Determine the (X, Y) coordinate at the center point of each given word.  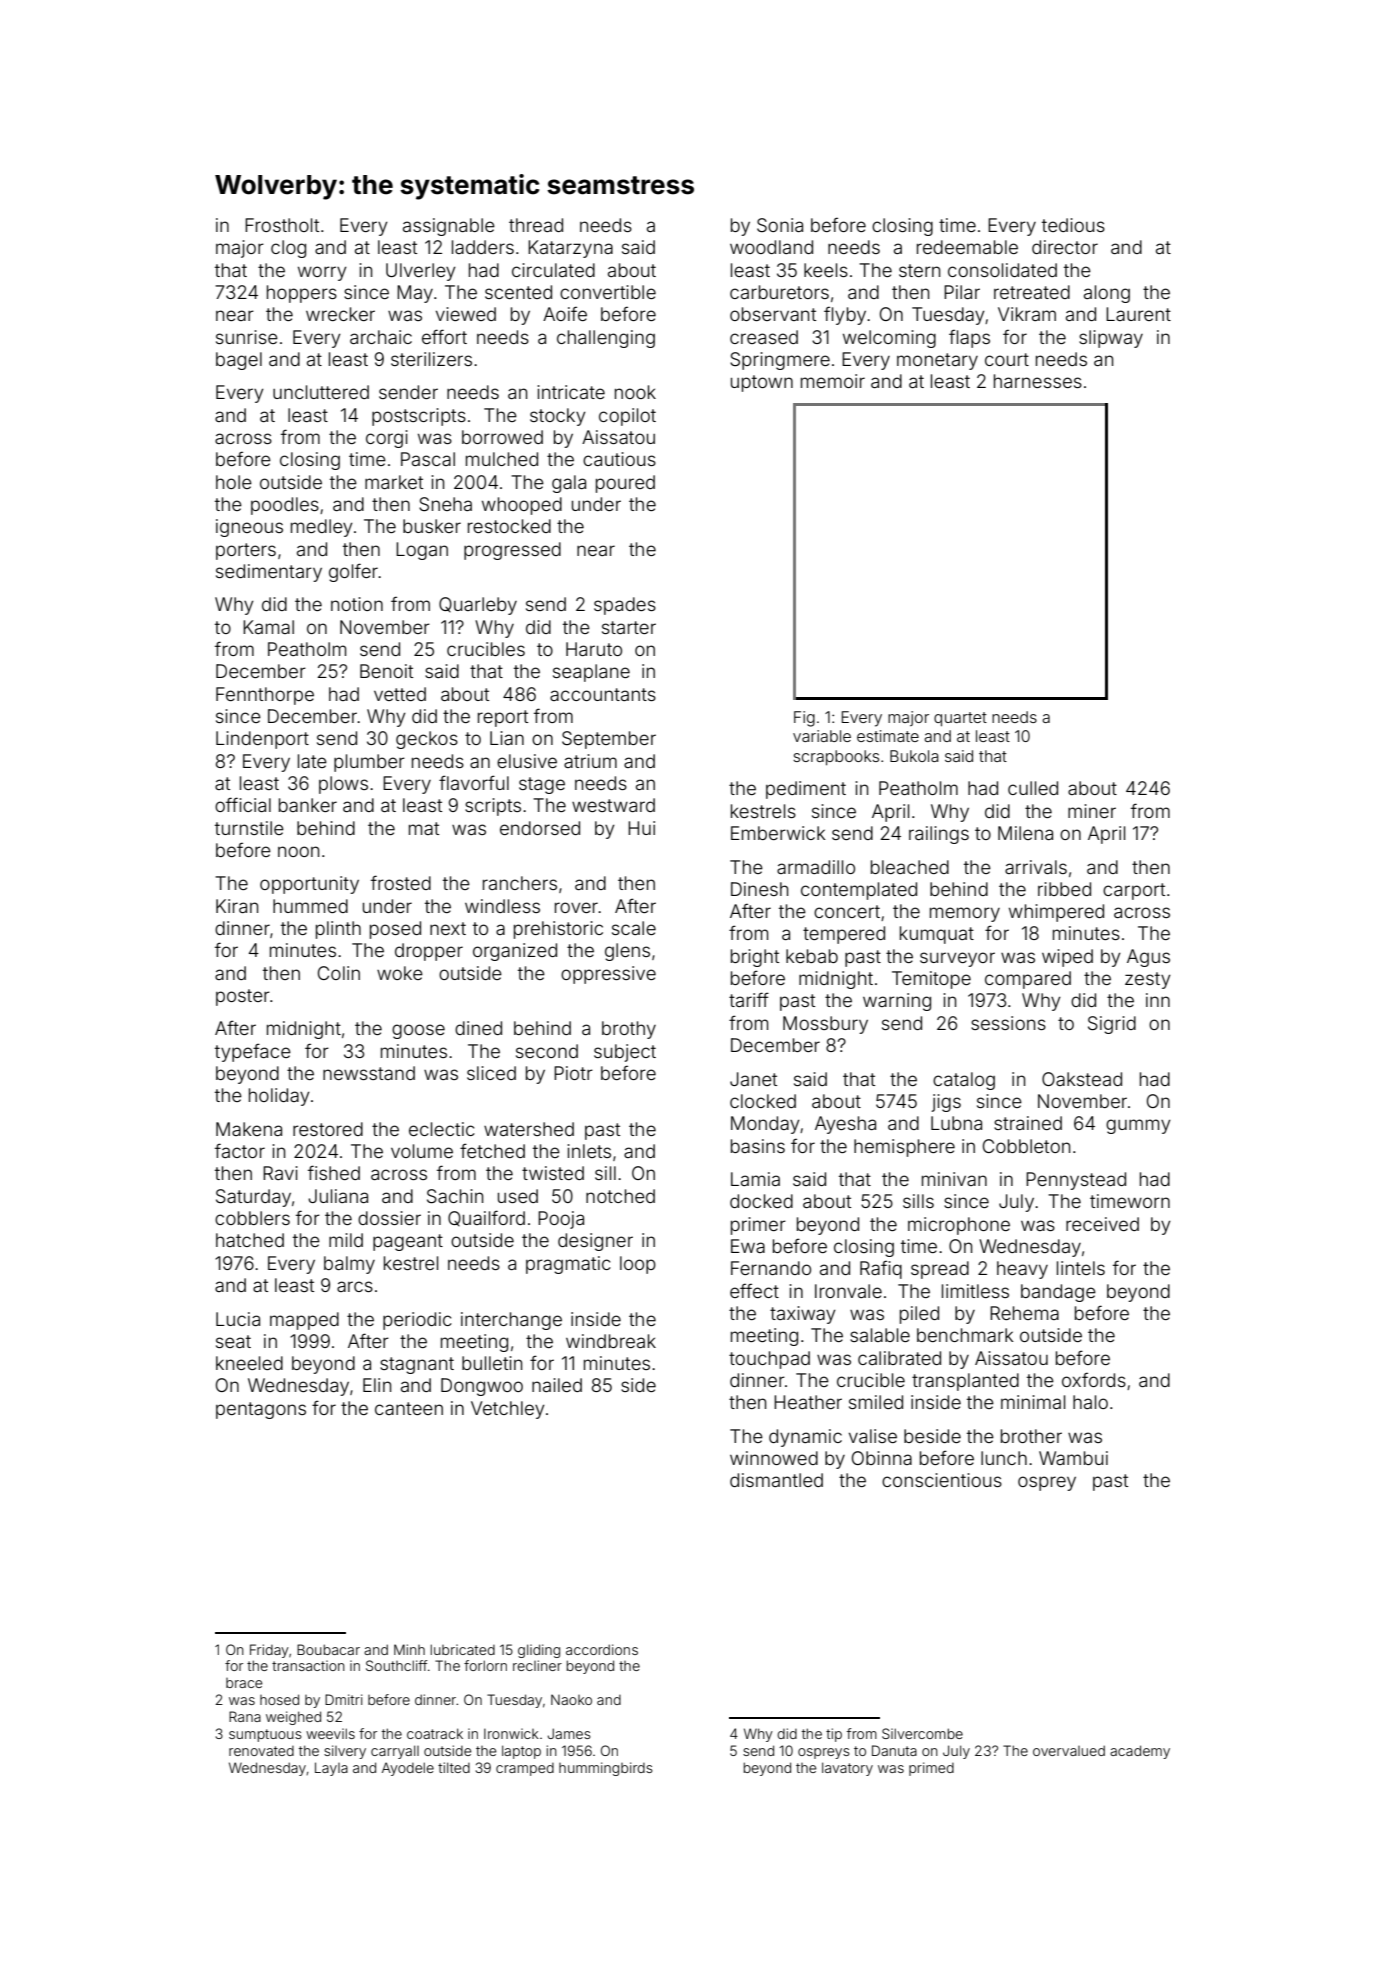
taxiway (803, 1315)
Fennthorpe (265, 696)
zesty (1148, 980)
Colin (339, 973)
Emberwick (778, 833)
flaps (969, 338)
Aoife (565, 313)
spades (625, 606)
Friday (269, 1651)
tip (834, 1735)
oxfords (1094, 1379)
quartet (960, 719)
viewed (466, 314)
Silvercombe (922, 1733)
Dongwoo (482, 1387)
